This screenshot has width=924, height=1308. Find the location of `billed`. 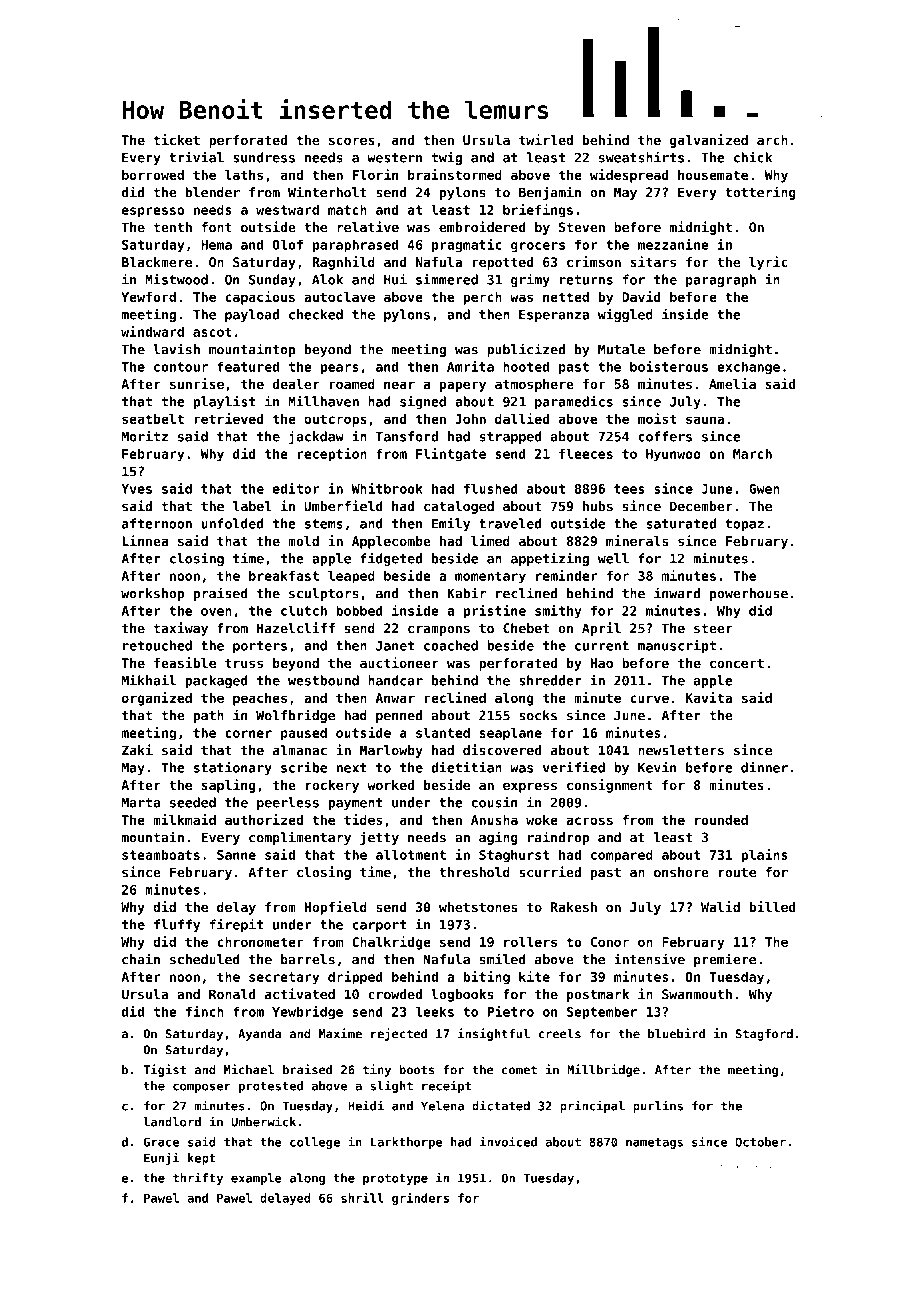

billed is located at coordinates (772, 906).
